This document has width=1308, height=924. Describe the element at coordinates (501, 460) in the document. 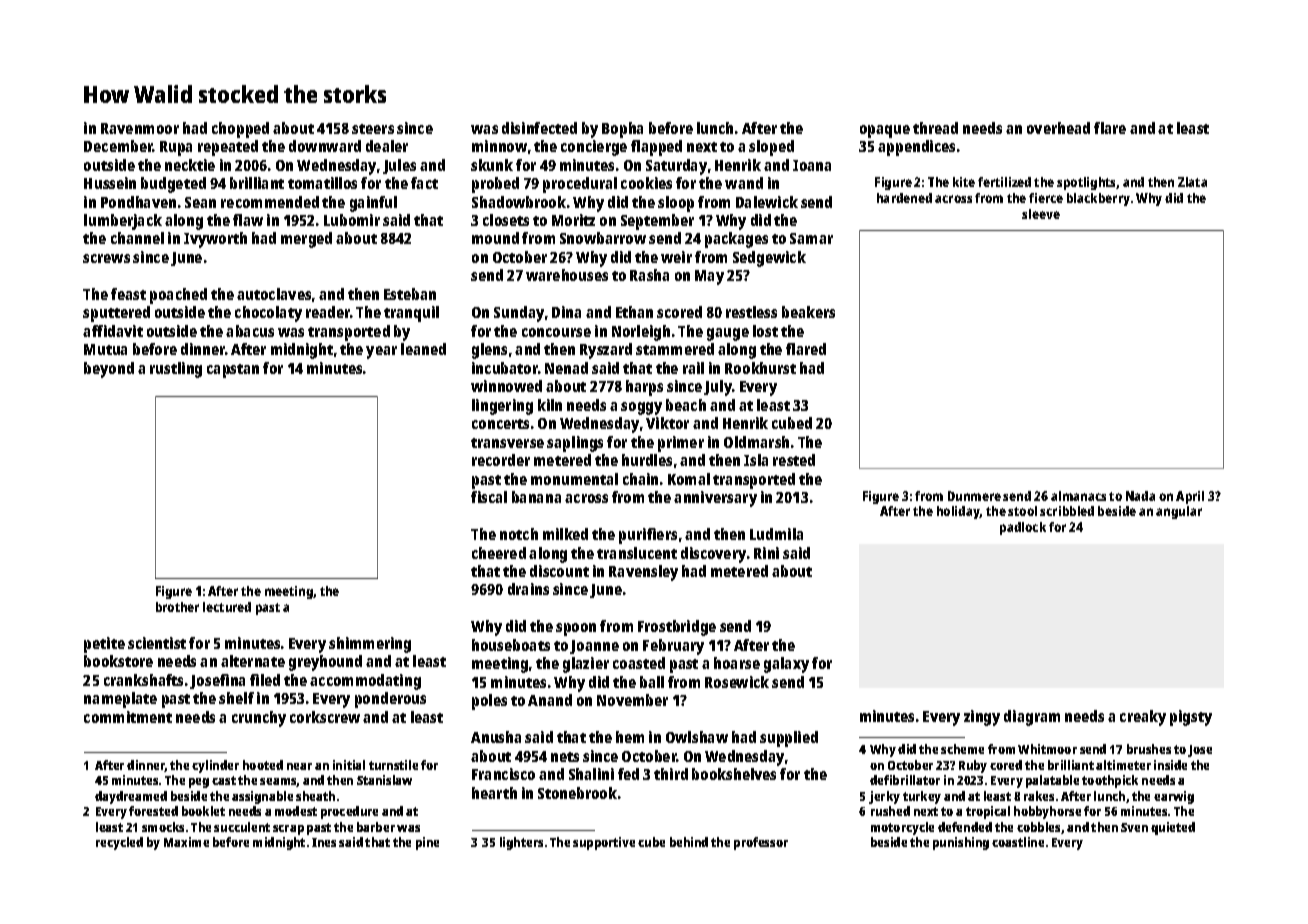

I see `recorder` at that location.
